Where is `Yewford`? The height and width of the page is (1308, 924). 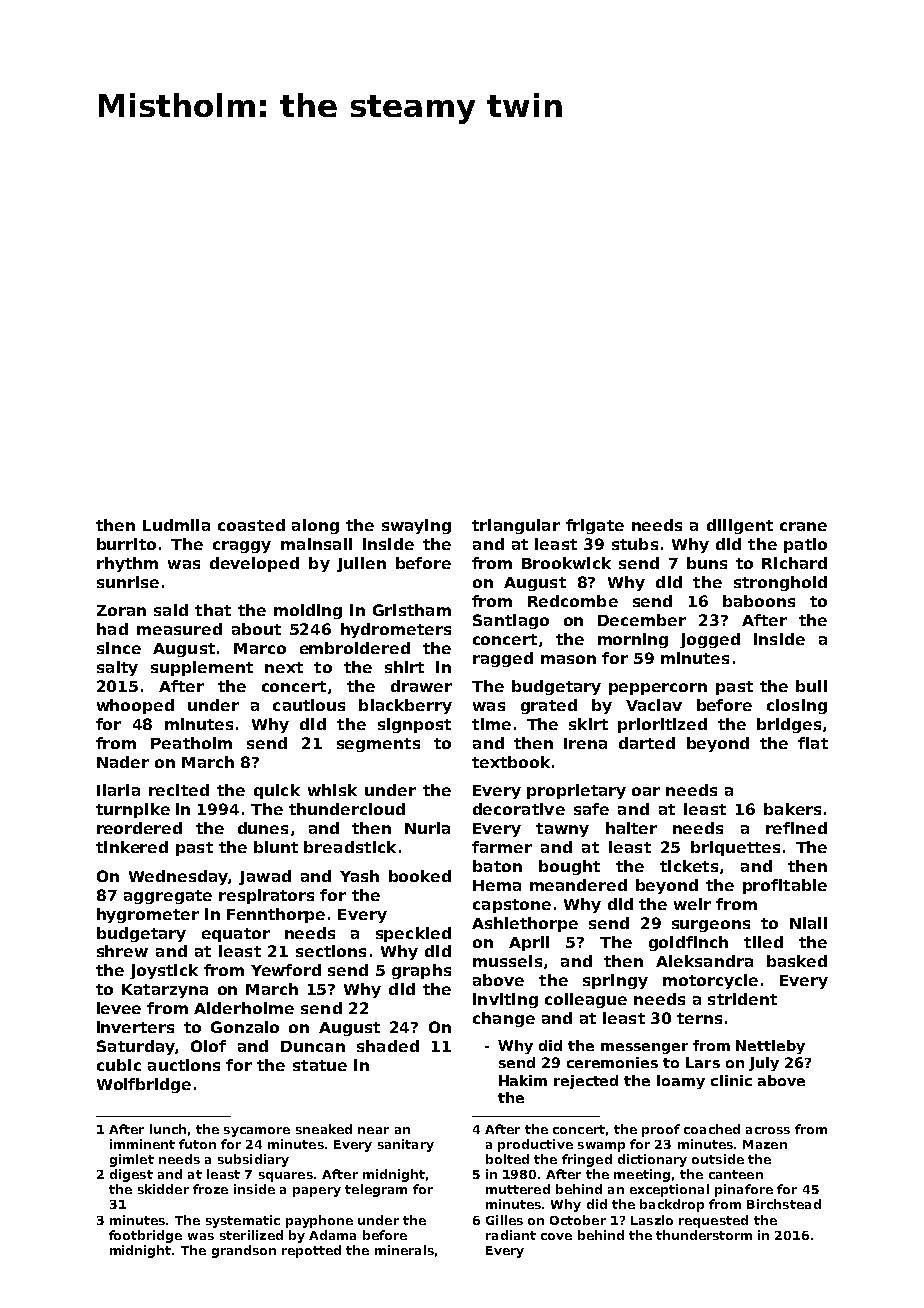 Yewford is located at coordinates (286, 970).
